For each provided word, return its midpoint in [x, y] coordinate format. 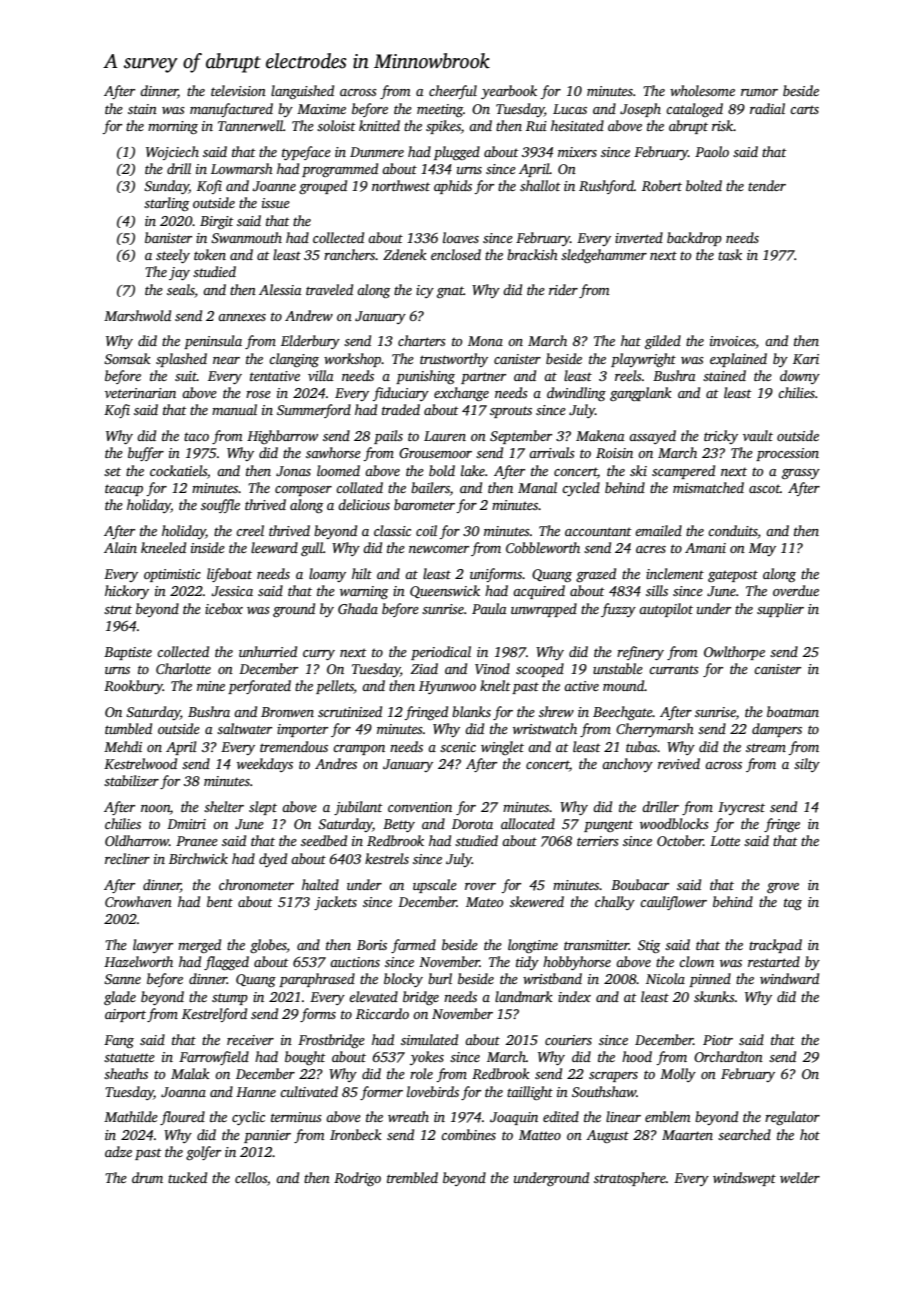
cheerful [453, 92]
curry [319, 655]
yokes [427, 1058]
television [238, 90]
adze [118, 1151]
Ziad [424, 668]
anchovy [627, 765]
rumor [759, 92]
